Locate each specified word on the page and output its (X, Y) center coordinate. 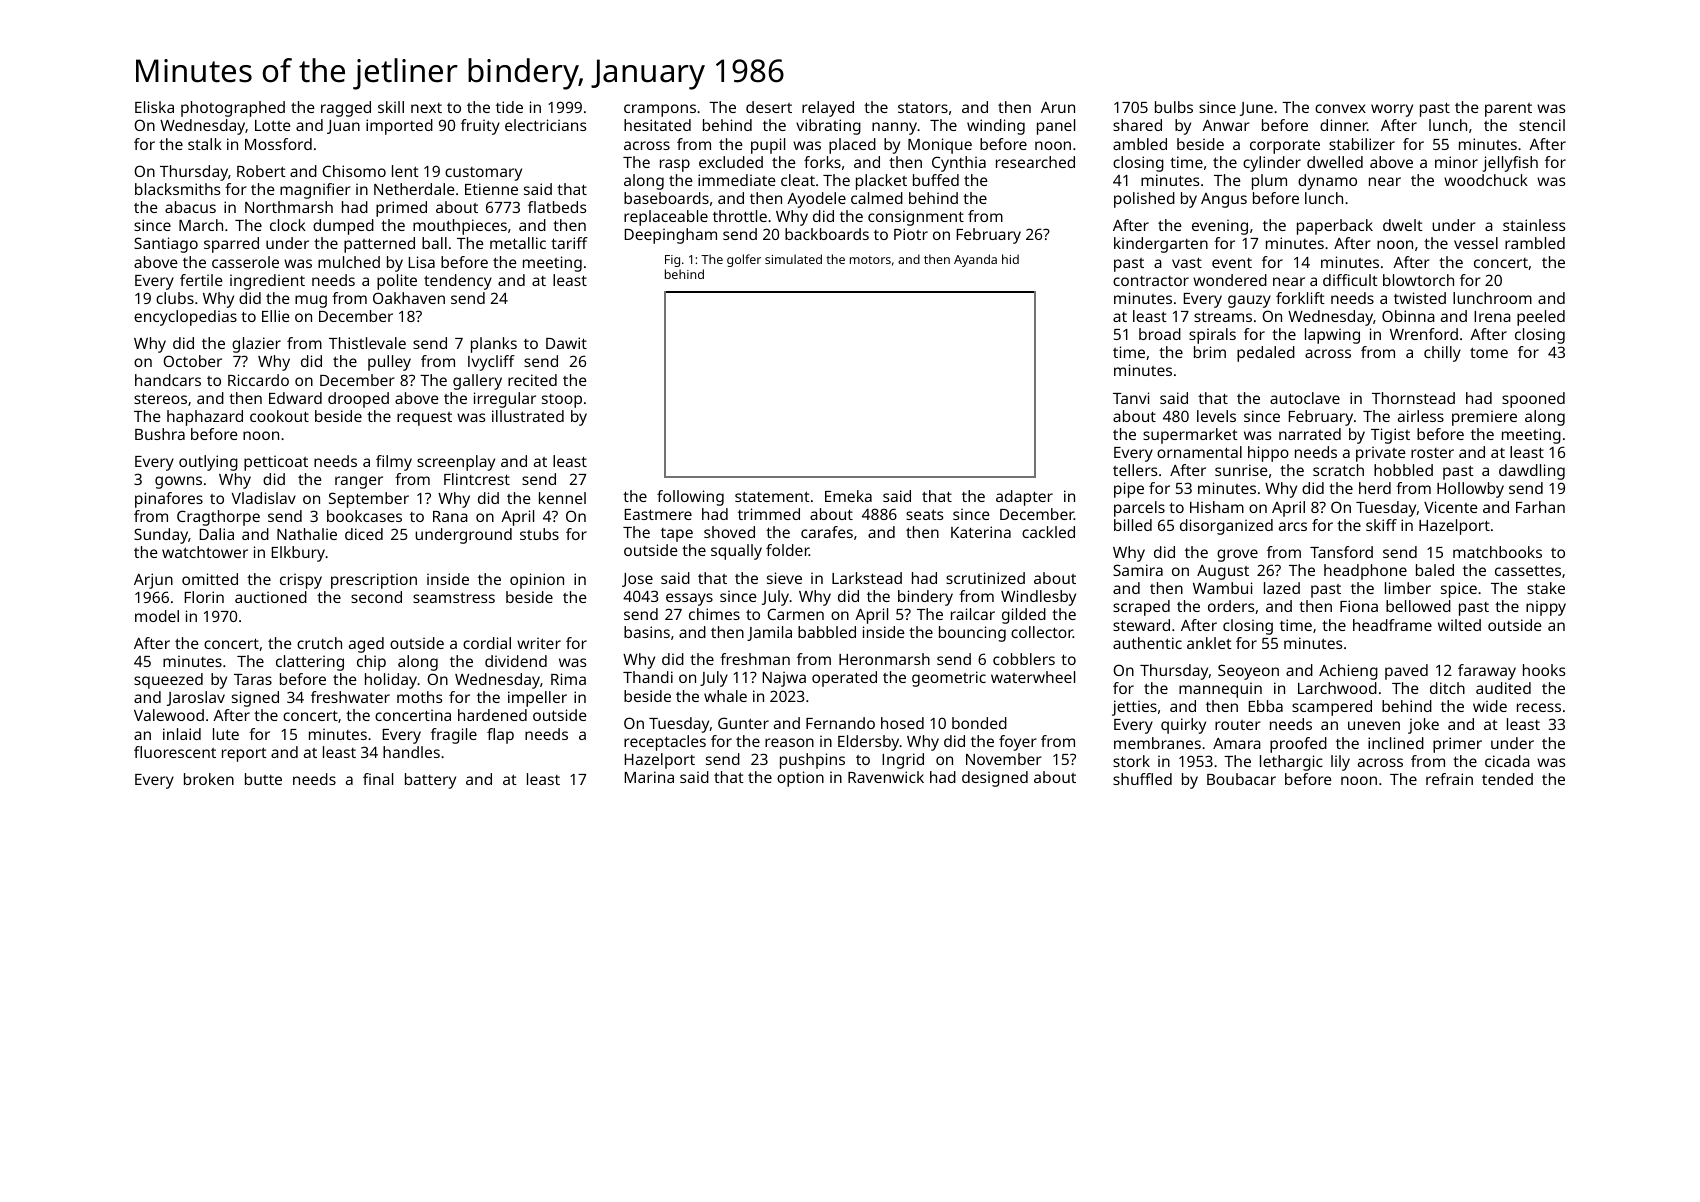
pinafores (169, 500)
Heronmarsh (884, 659)
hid (1010, 259)
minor (1456, 162)
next (426, 108)
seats (924, 514)
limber (1408, 588)
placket (881, 182)
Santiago (166, 245)
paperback (1335, 227)
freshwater (350, 697)
